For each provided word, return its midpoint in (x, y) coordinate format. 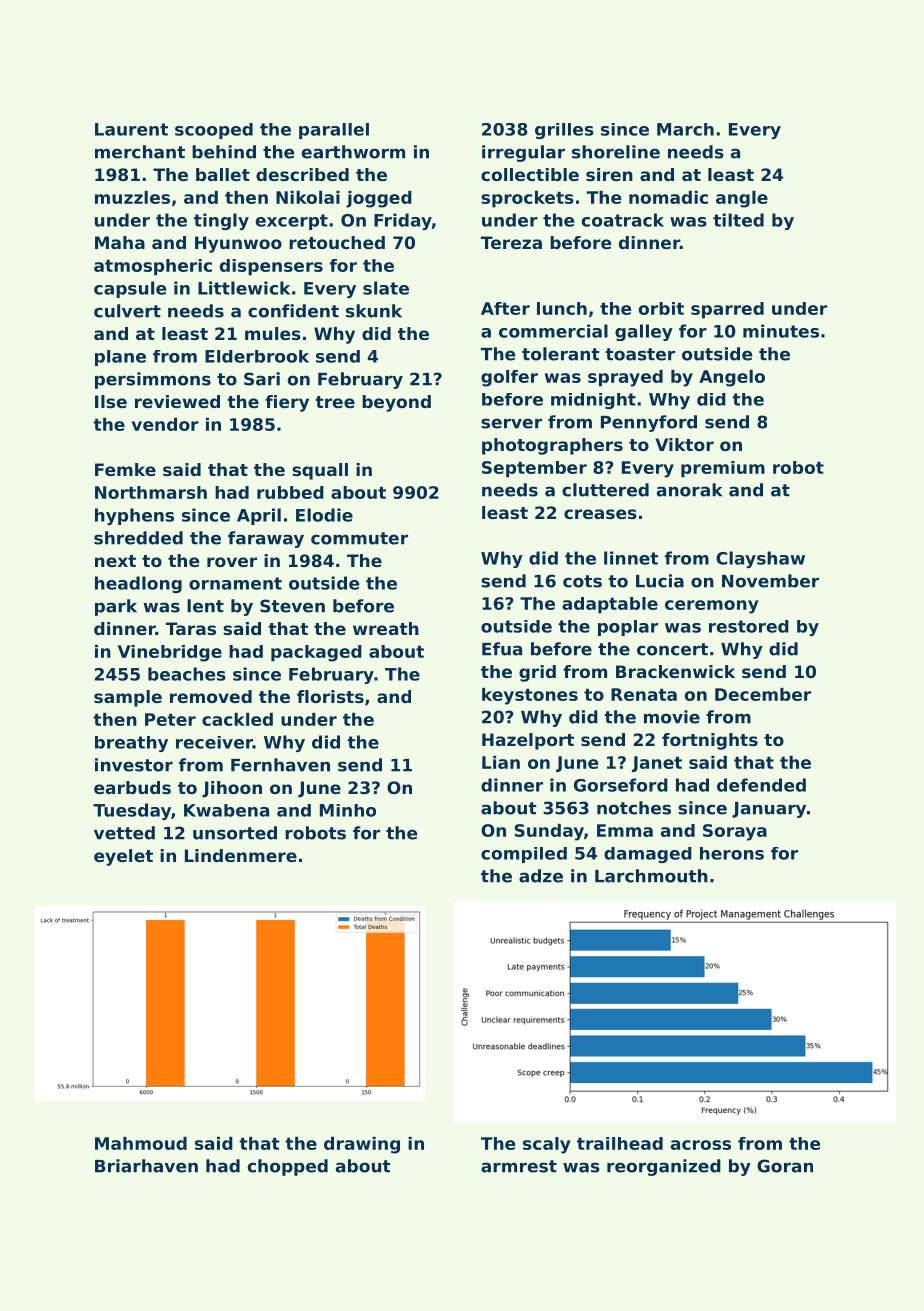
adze (541, 876)
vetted (124, 833)
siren (609, 174)
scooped (214, 131)
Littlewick (244, 288)
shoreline (616, 152)
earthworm (353, 152)
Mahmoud (141, 1143)
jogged (379, 199)
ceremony (712, 607)
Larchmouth (651, 876)
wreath (386, 628)
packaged (316, 653)
